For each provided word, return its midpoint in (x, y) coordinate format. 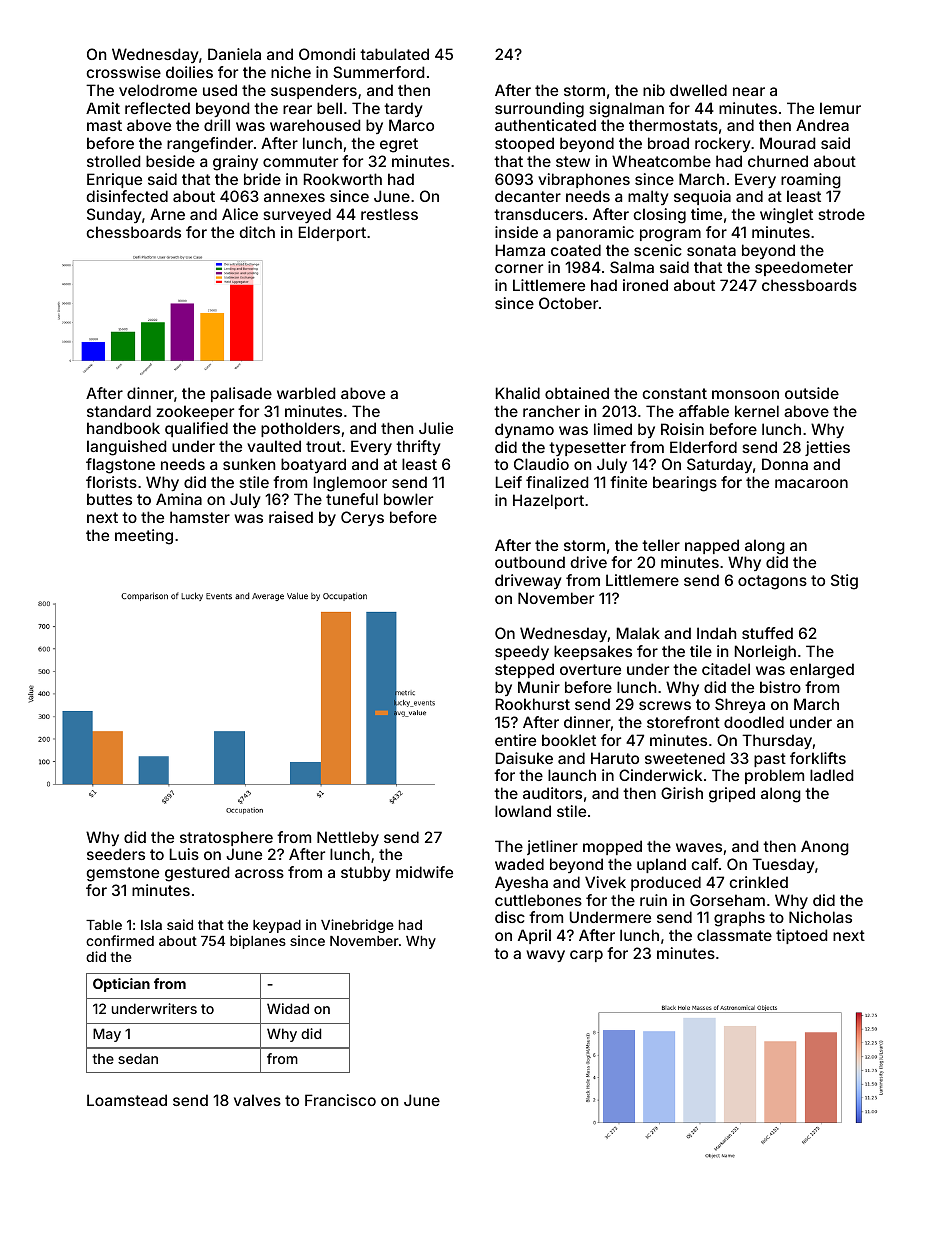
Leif (509, 482)
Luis (184, 854)
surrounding (539, 110)
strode (841, 214)
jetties (827, 448)
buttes (109, 499)
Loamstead (127, 1100)
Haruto (615, 758)
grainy (235, 163)
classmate (734, 935)
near (749, 91)
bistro (780, 687)
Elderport (332, 233)
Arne (167, 214)
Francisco (340, 1100)
